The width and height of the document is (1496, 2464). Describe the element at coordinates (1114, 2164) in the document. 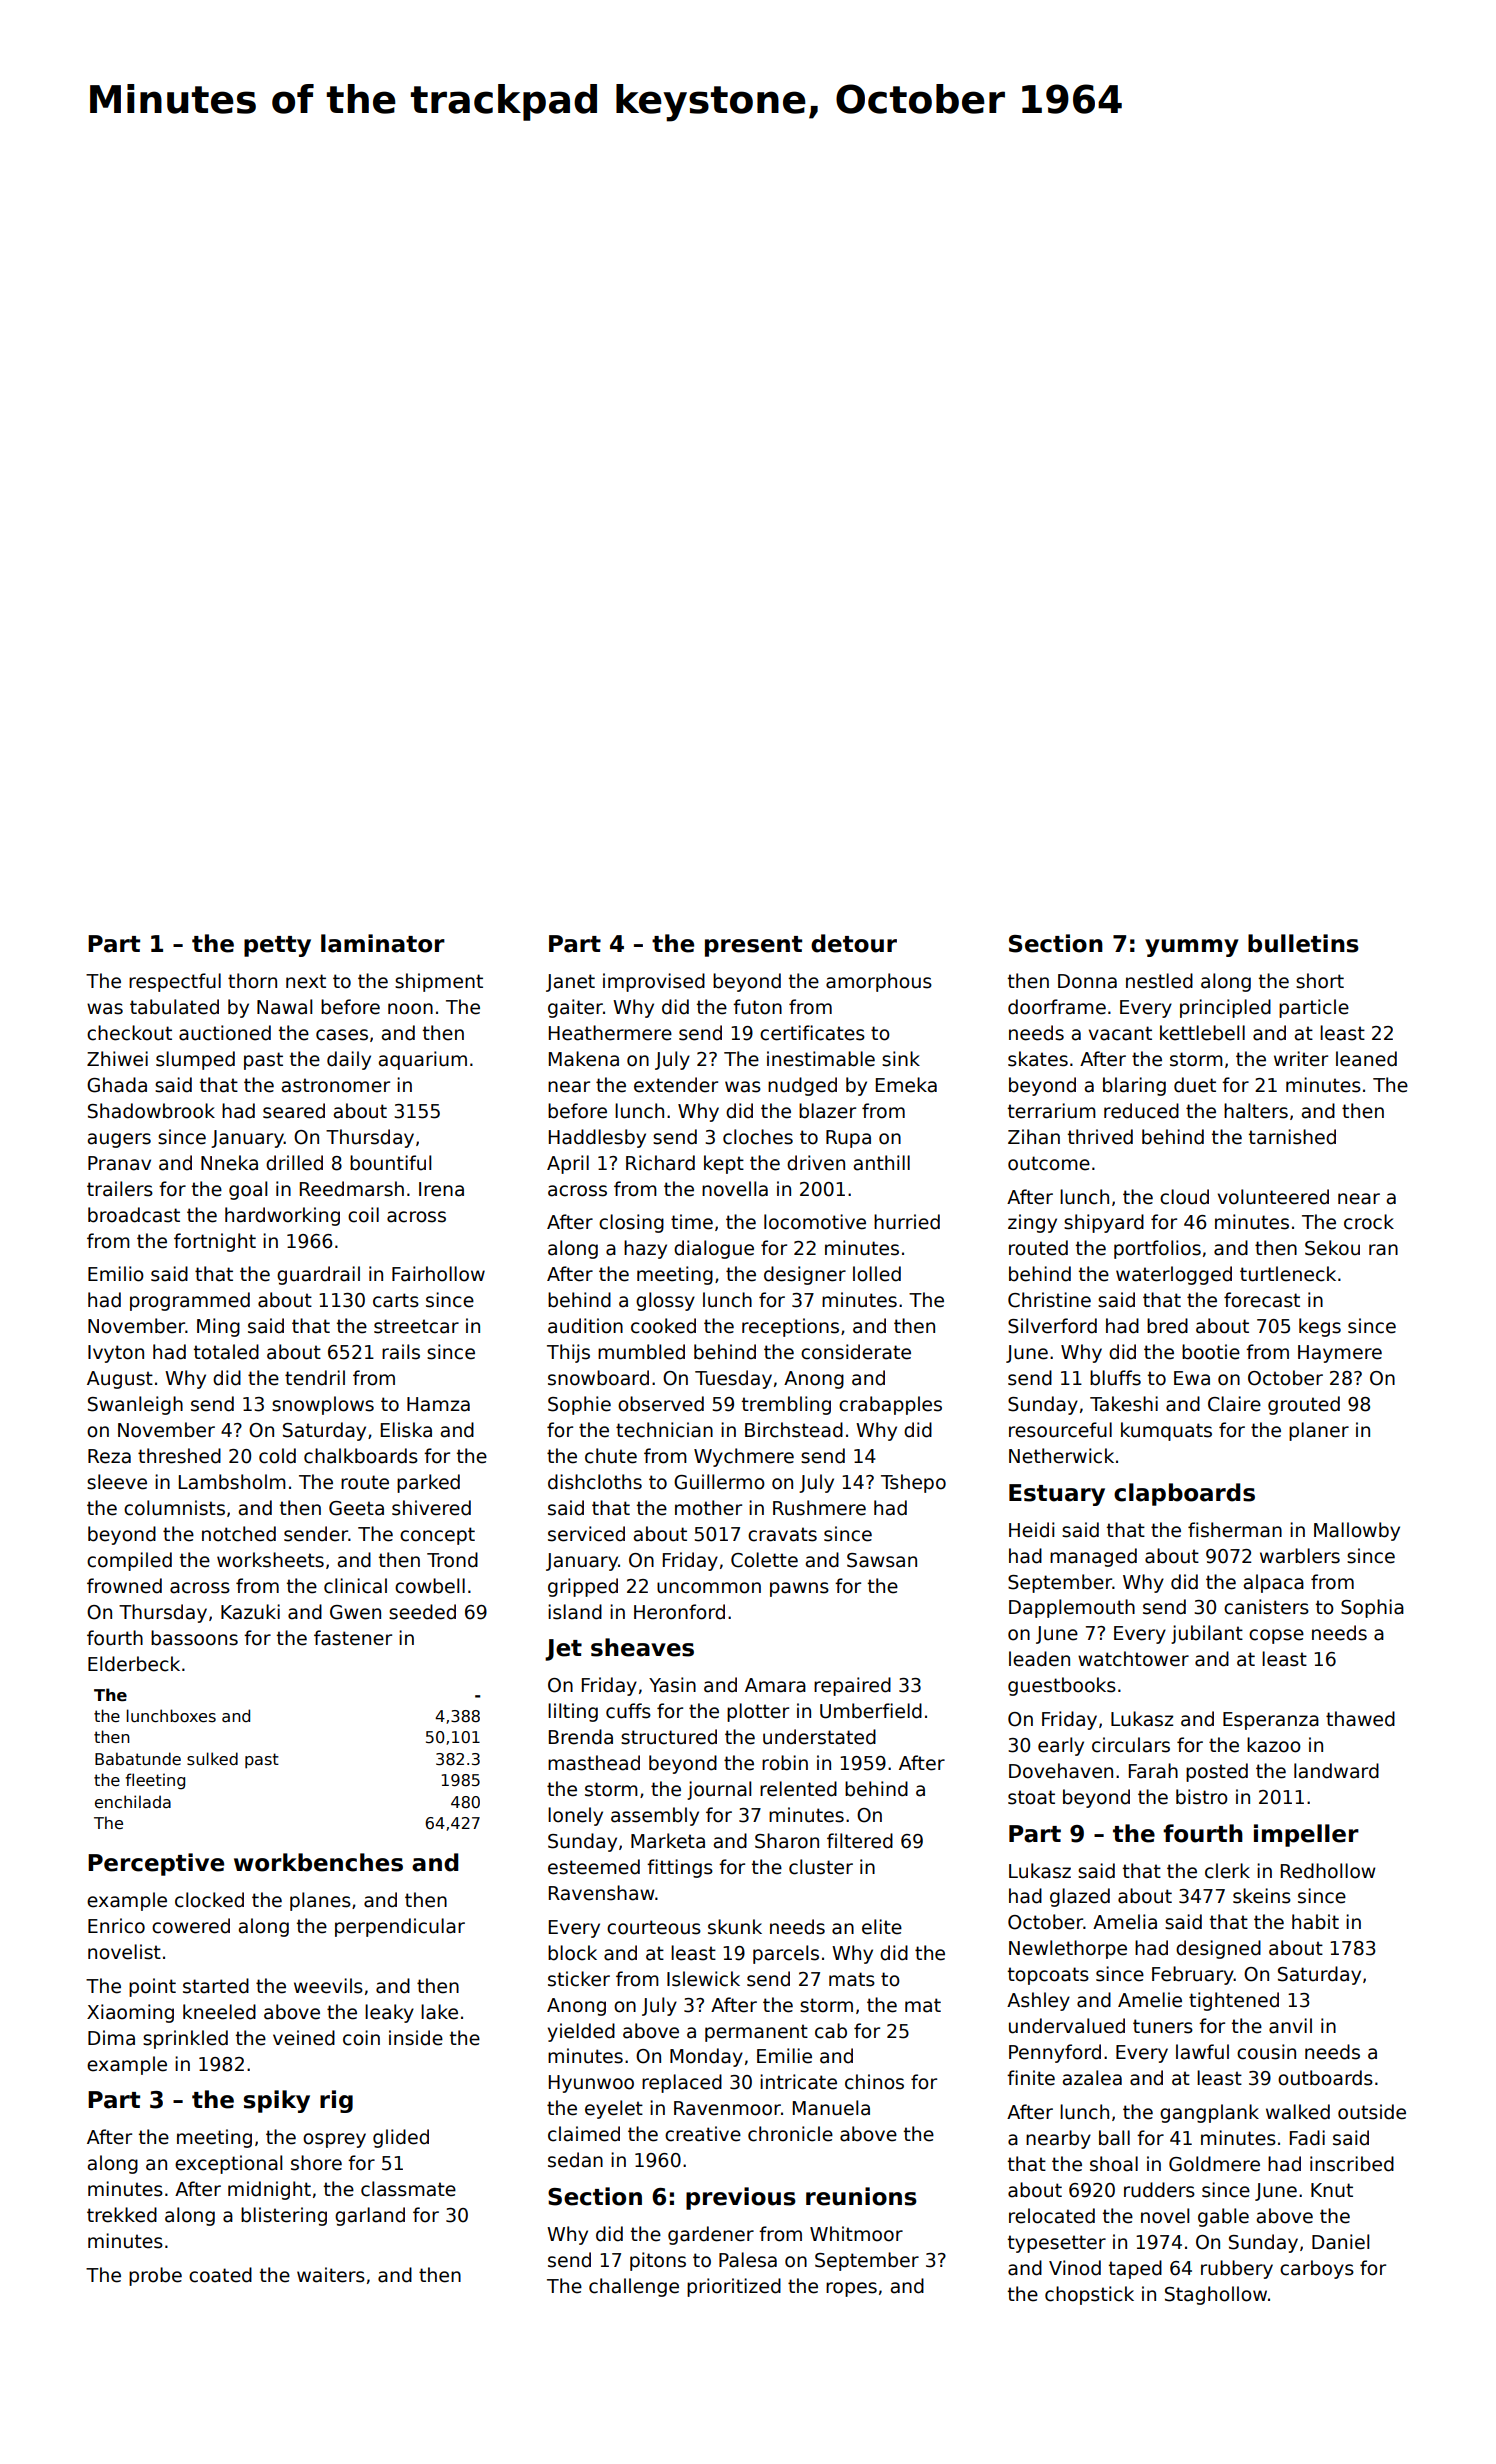

I see `shoal` at that location.
